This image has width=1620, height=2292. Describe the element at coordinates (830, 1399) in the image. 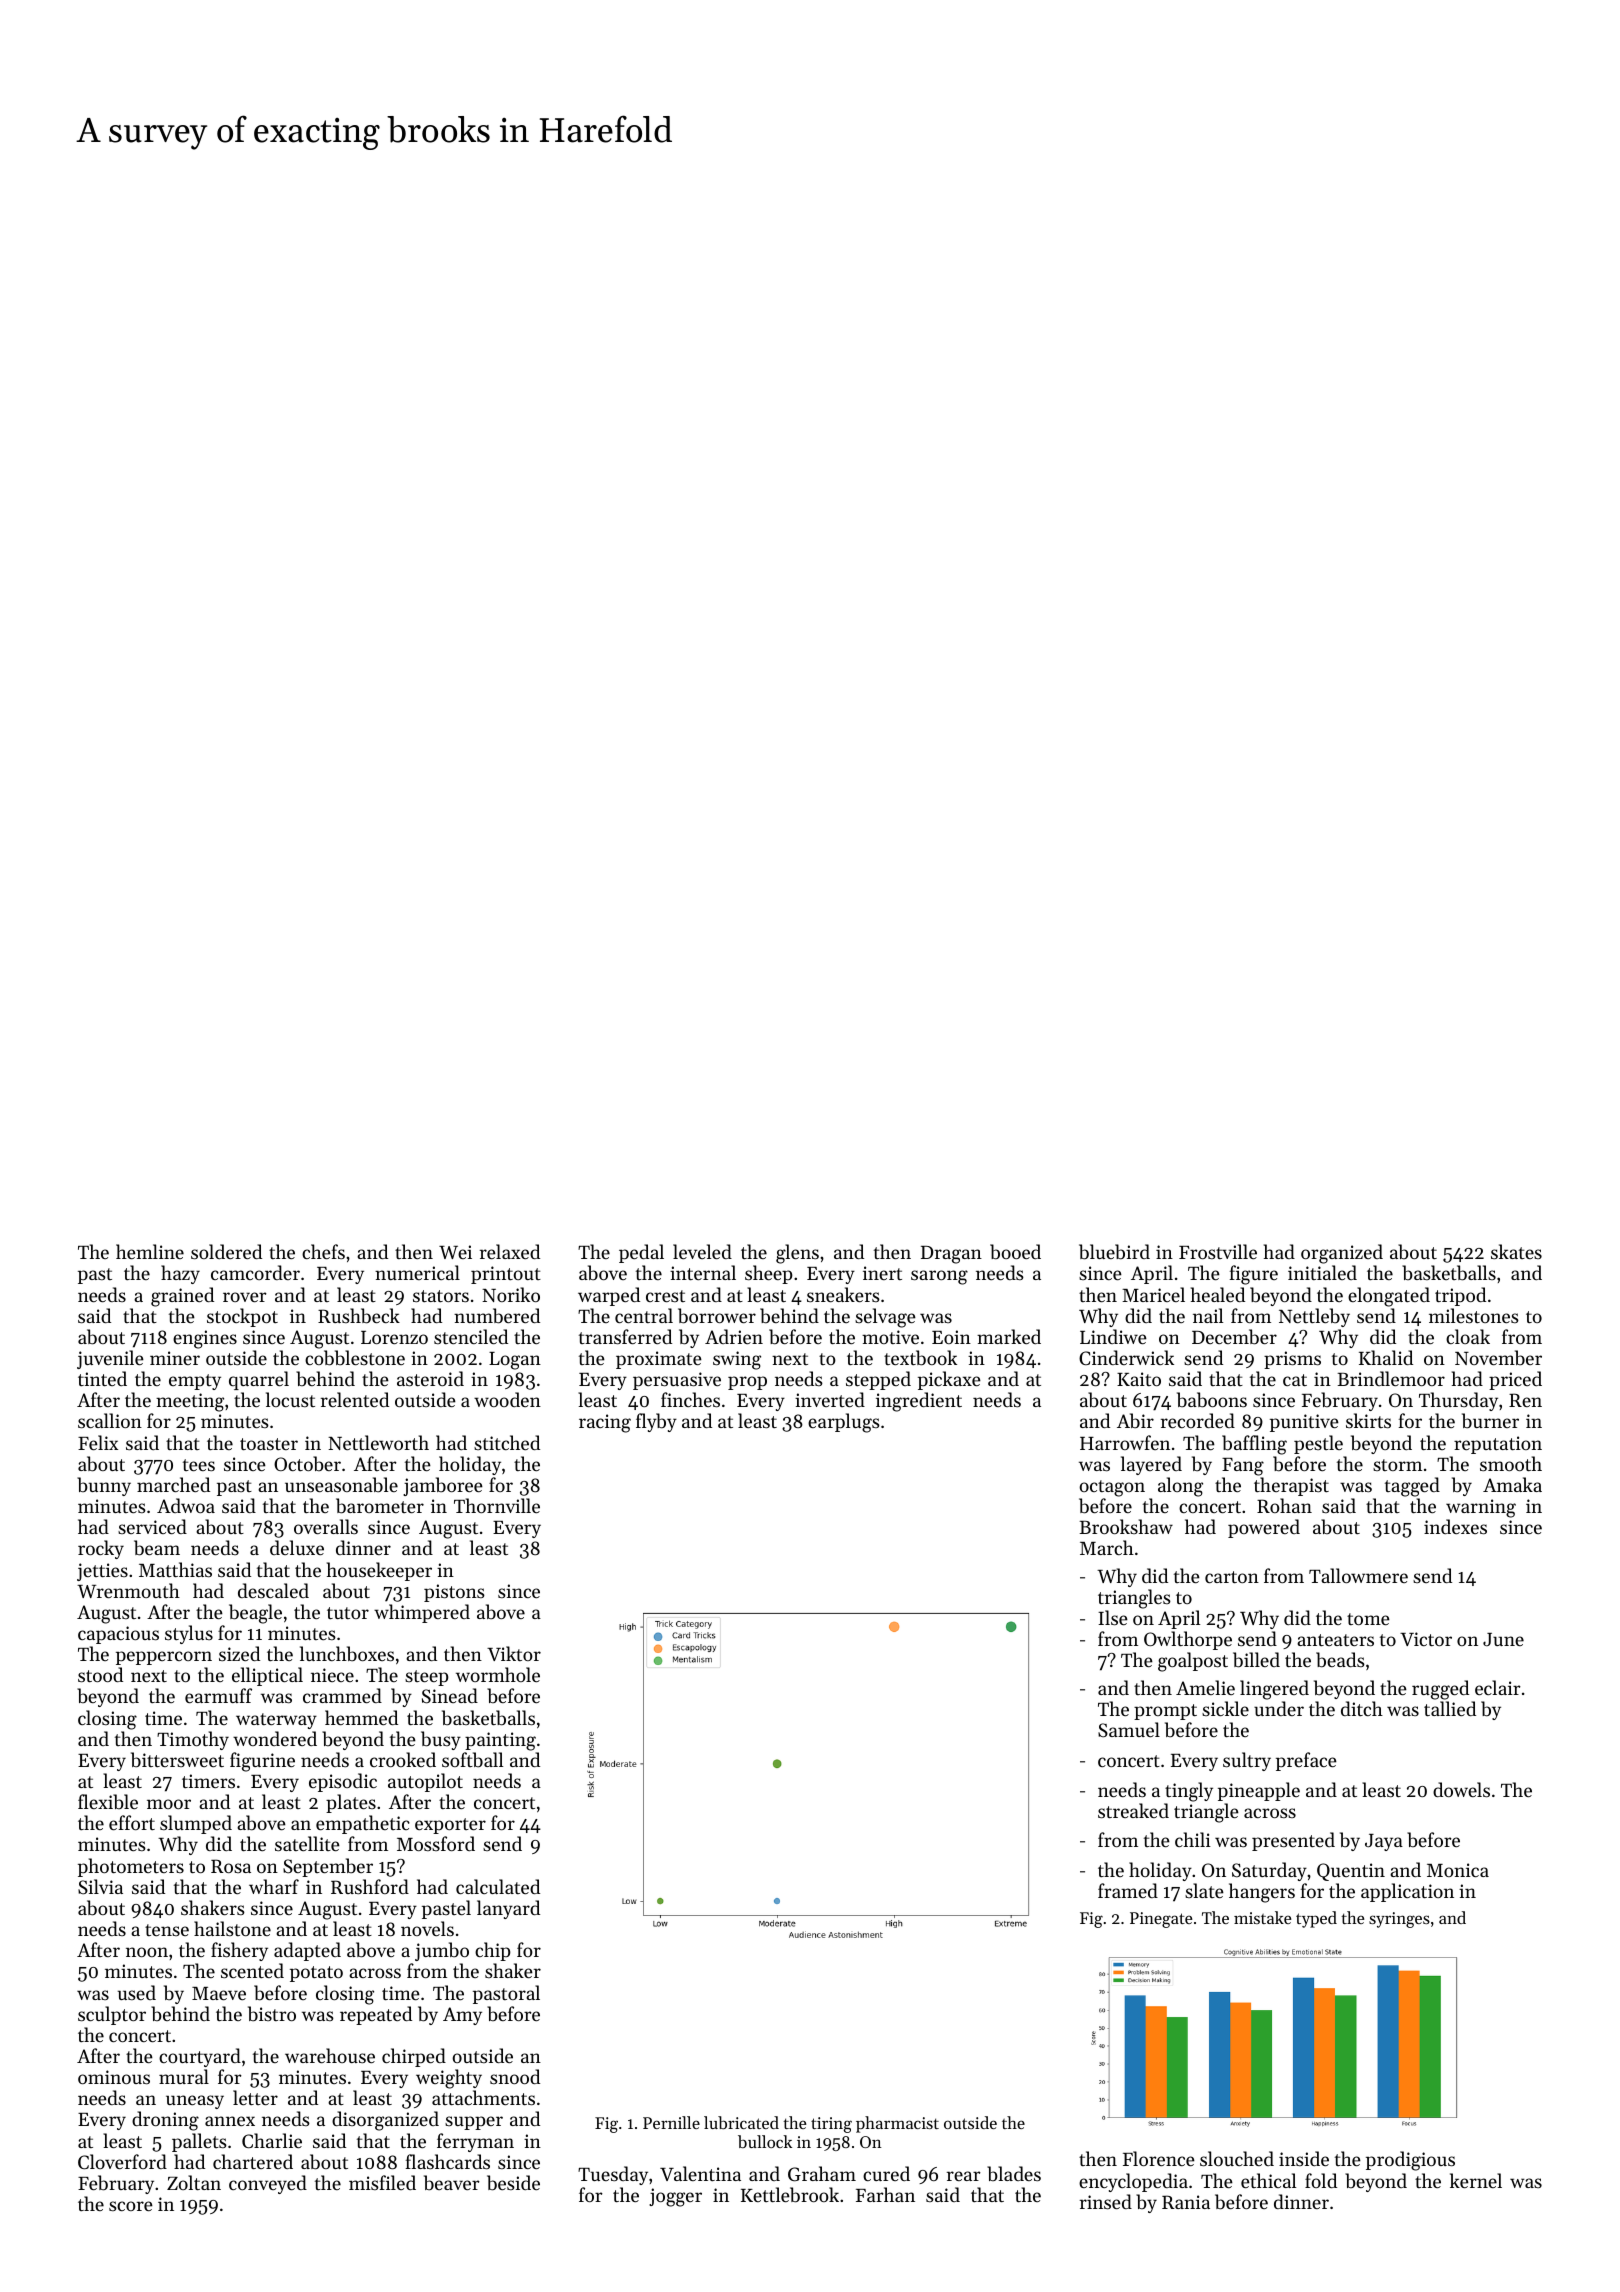

I see `inverted` at that location.
